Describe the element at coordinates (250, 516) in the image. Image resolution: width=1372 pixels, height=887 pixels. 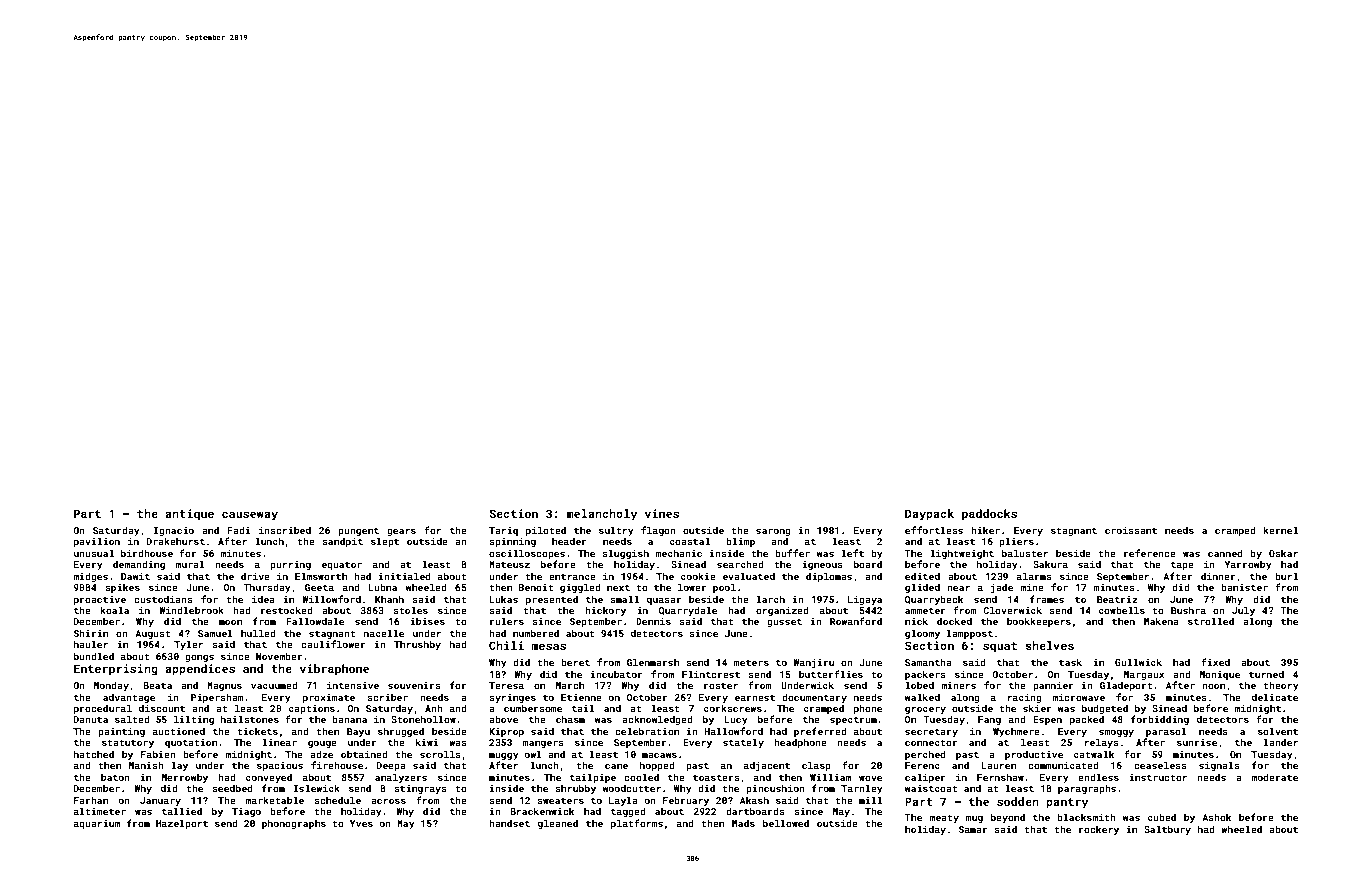
I see `causeway` at that location.
